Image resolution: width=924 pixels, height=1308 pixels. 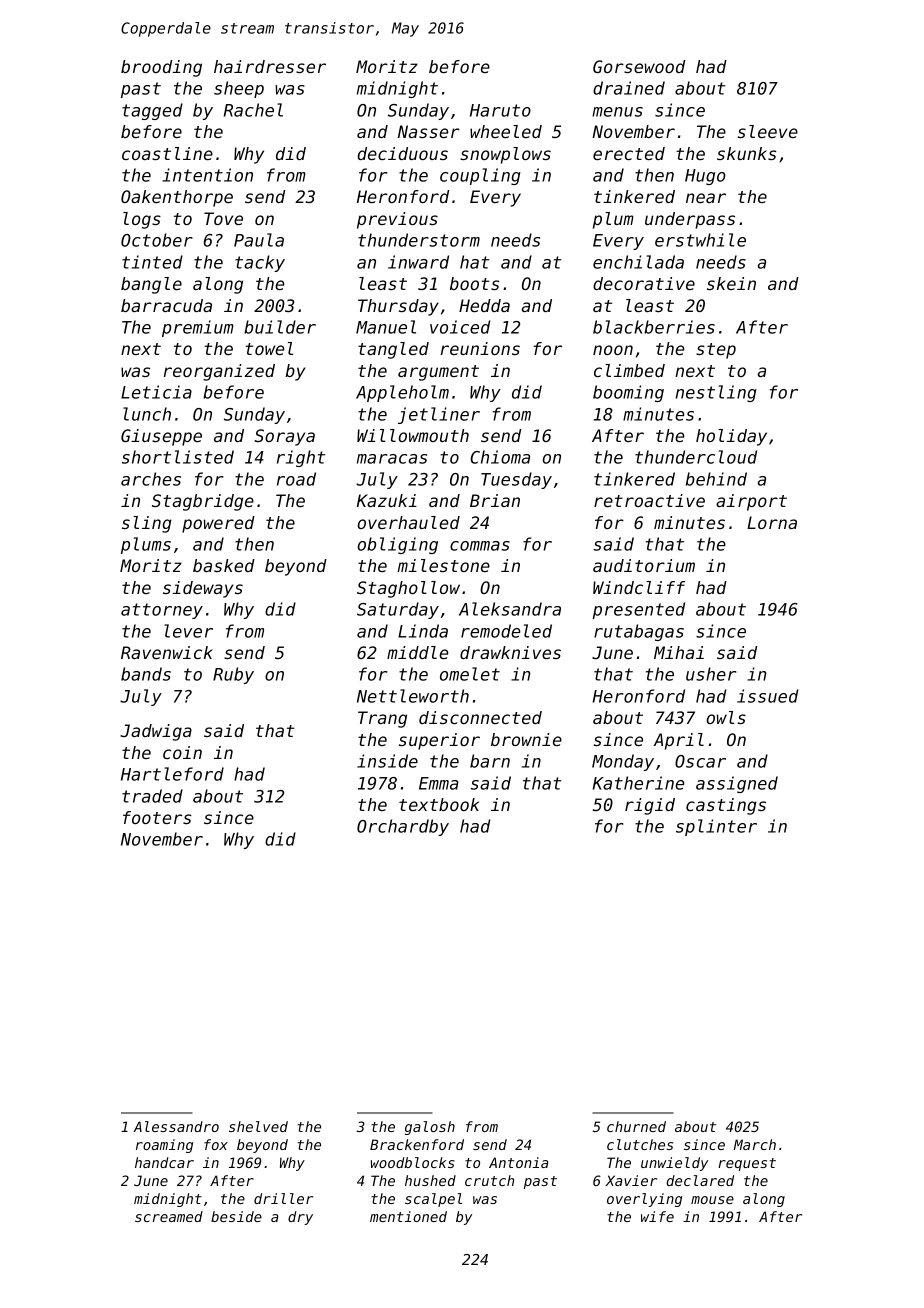 I want to click on Gorsewood, so click(x=639, y=66).
